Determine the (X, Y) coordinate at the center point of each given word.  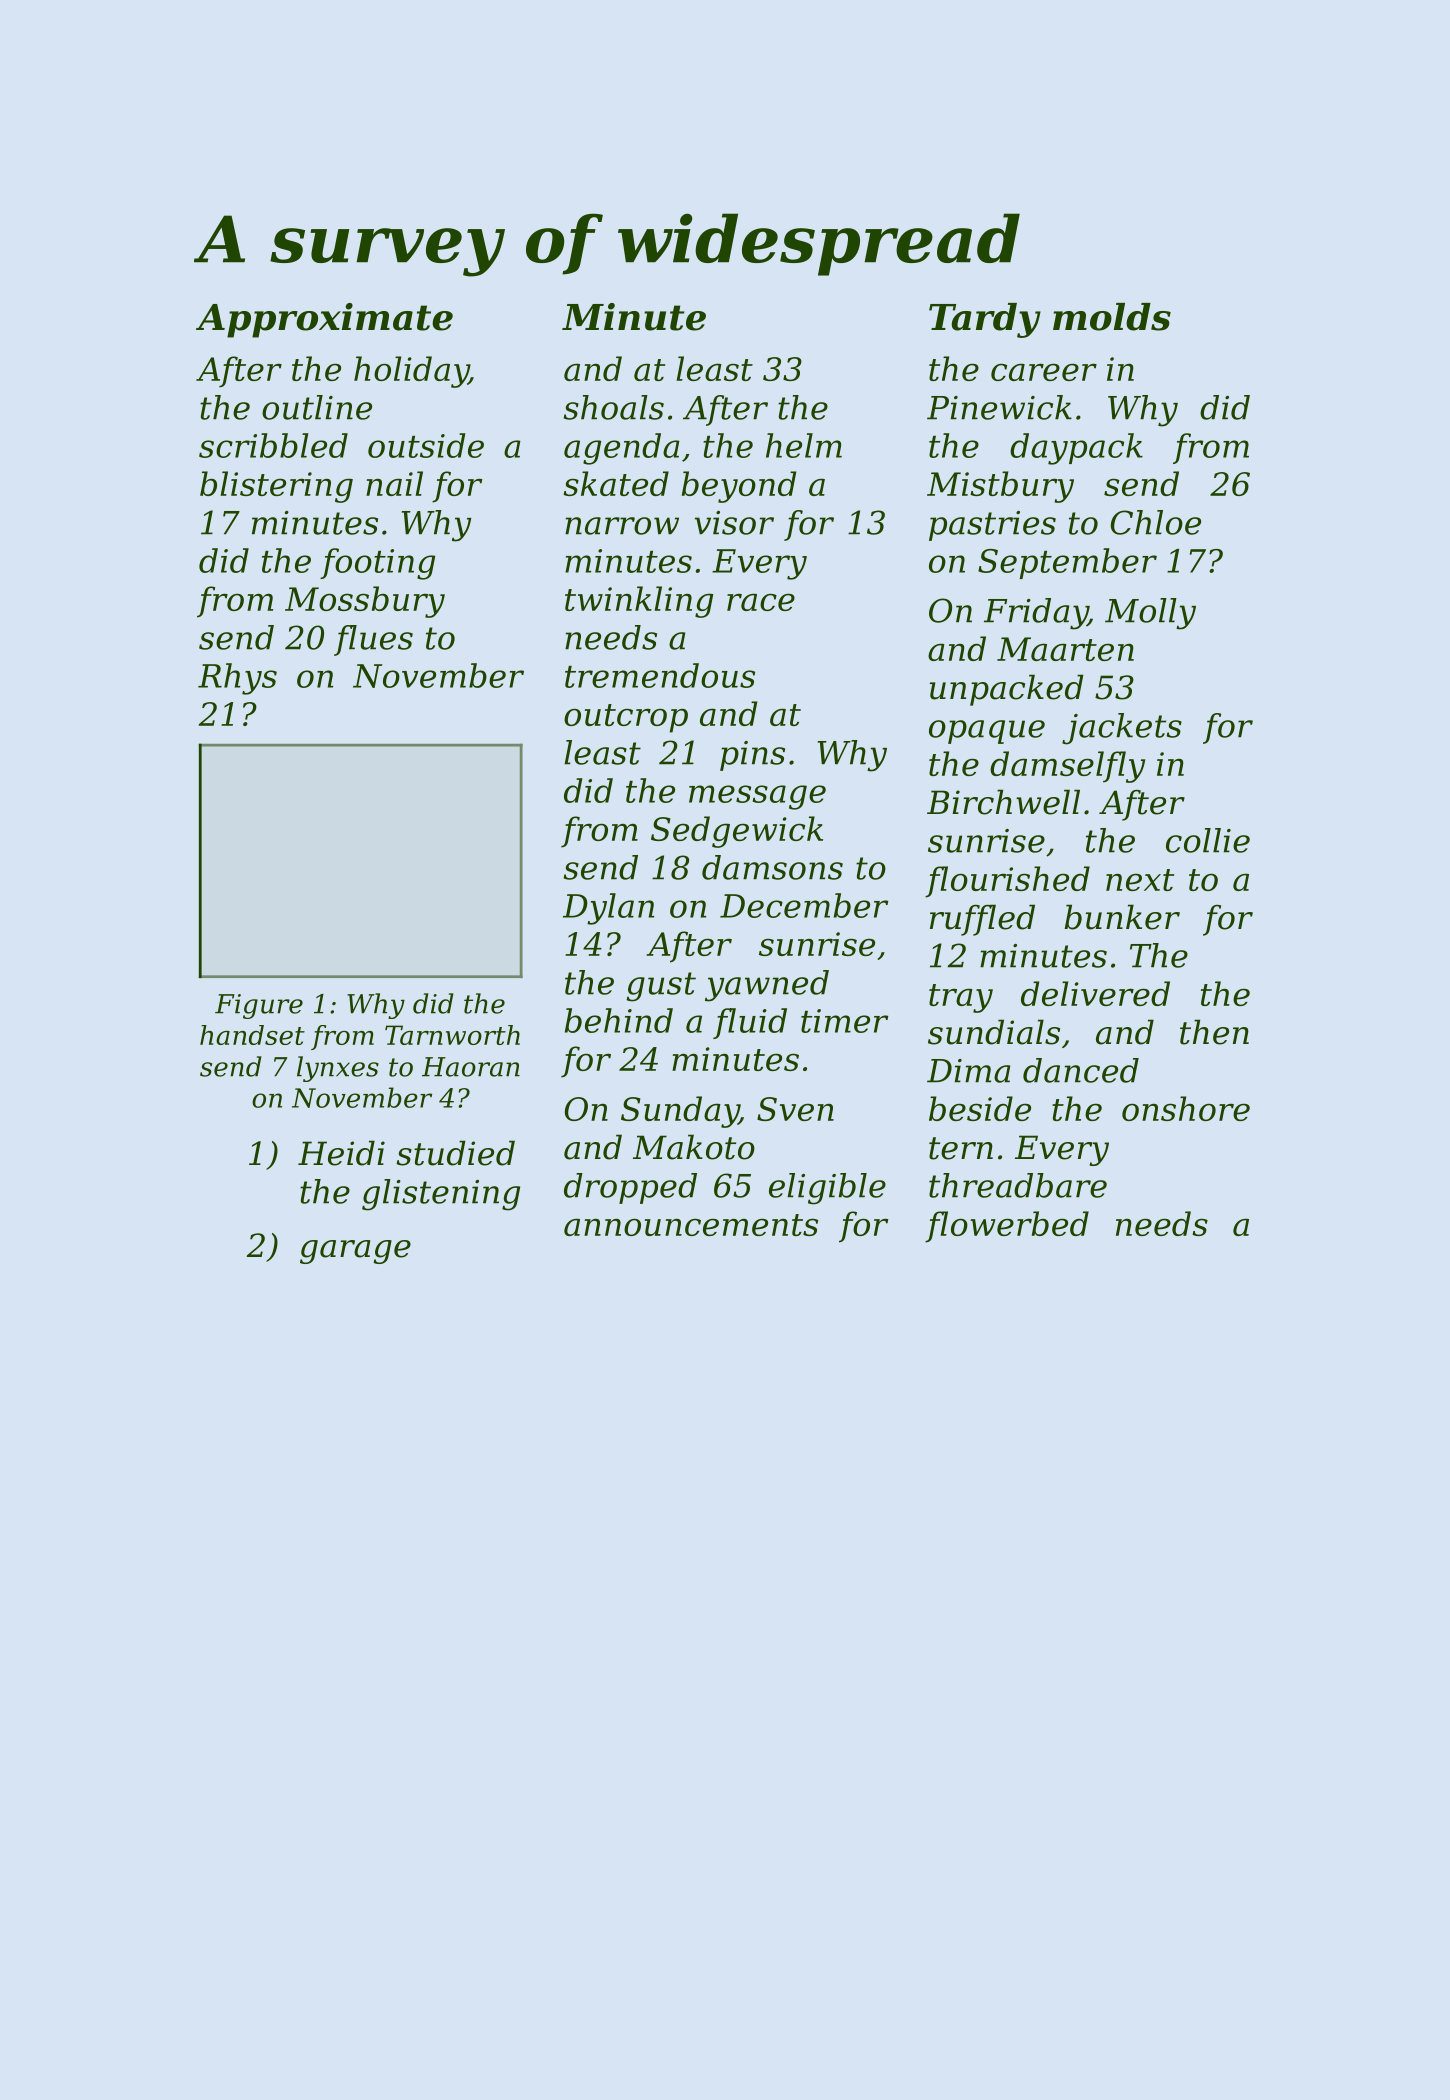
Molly (1150, 614)
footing (377, 564)
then (1214, 1032)
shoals (614, 407)
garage (355, 1252)
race (761, 602)
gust (661, 987)
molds (1112, 317)
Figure (259, 1006)
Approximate (324, 320)
